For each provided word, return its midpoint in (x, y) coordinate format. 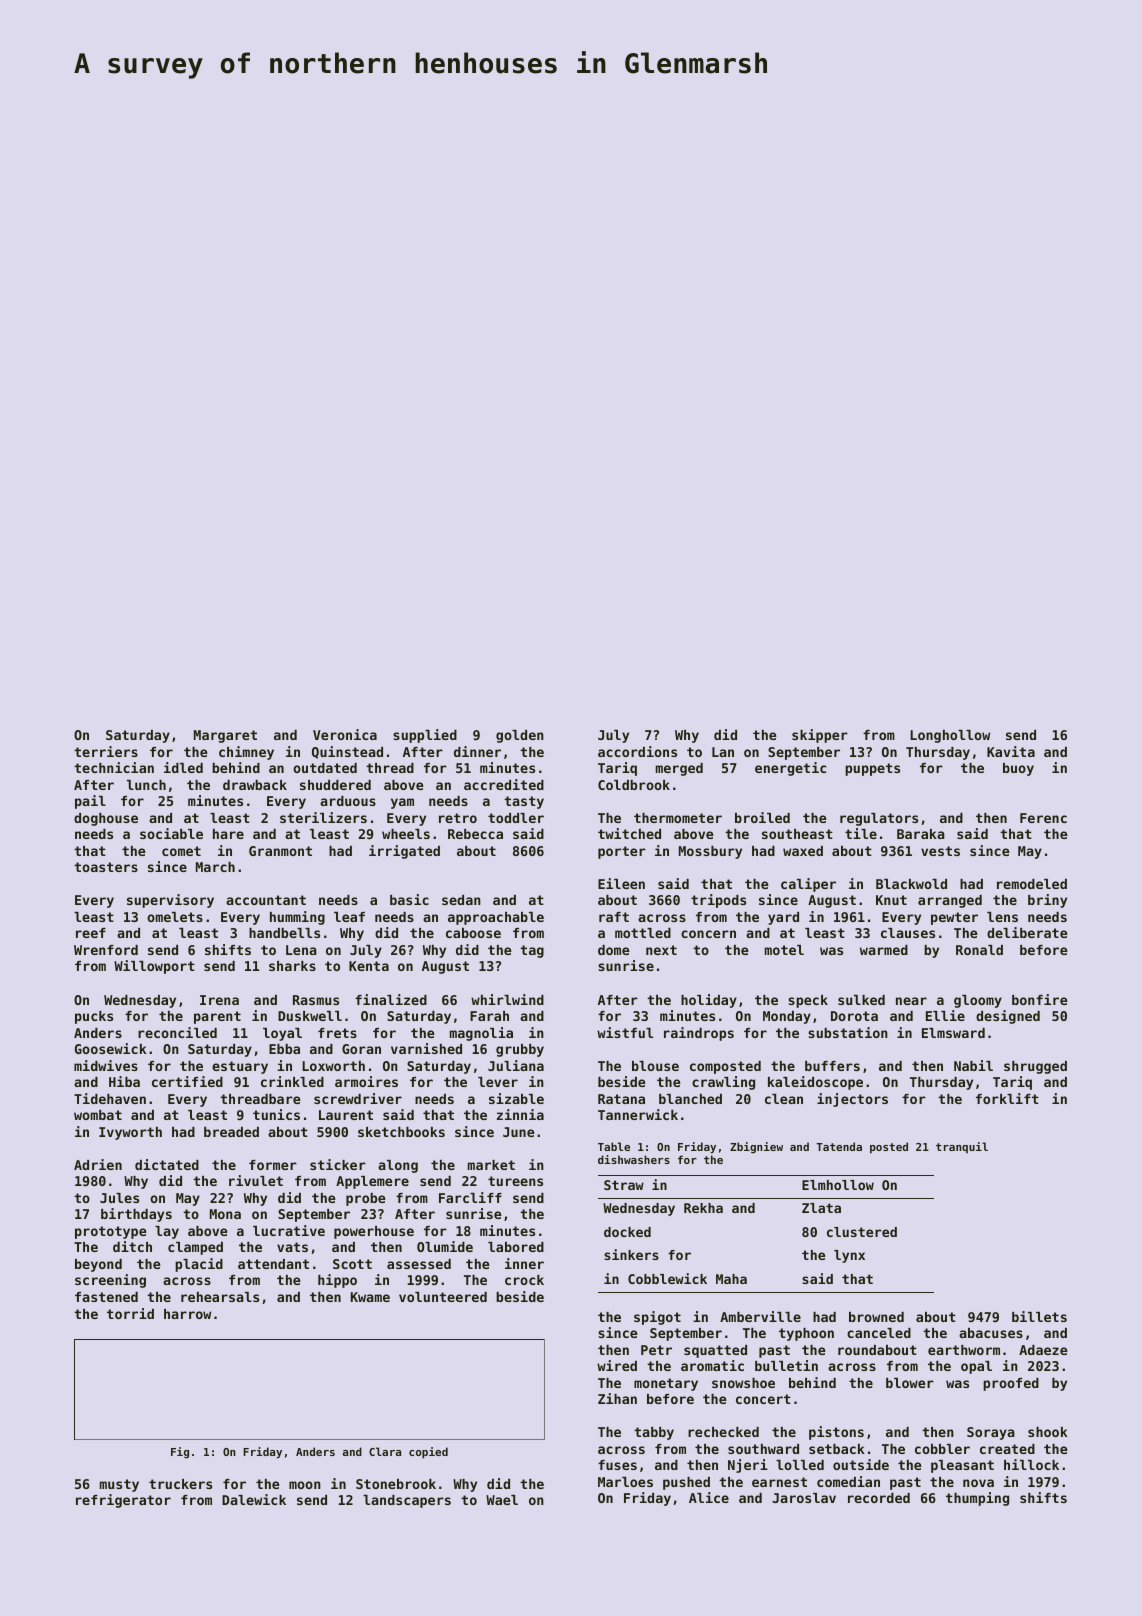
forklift (1007, 1098)
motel (784, 950)
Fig (180, 1453)
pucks (94, 1017)
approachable (496, 918)
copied (428, 1453)
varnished (426, 1048)
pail (90, 802)
